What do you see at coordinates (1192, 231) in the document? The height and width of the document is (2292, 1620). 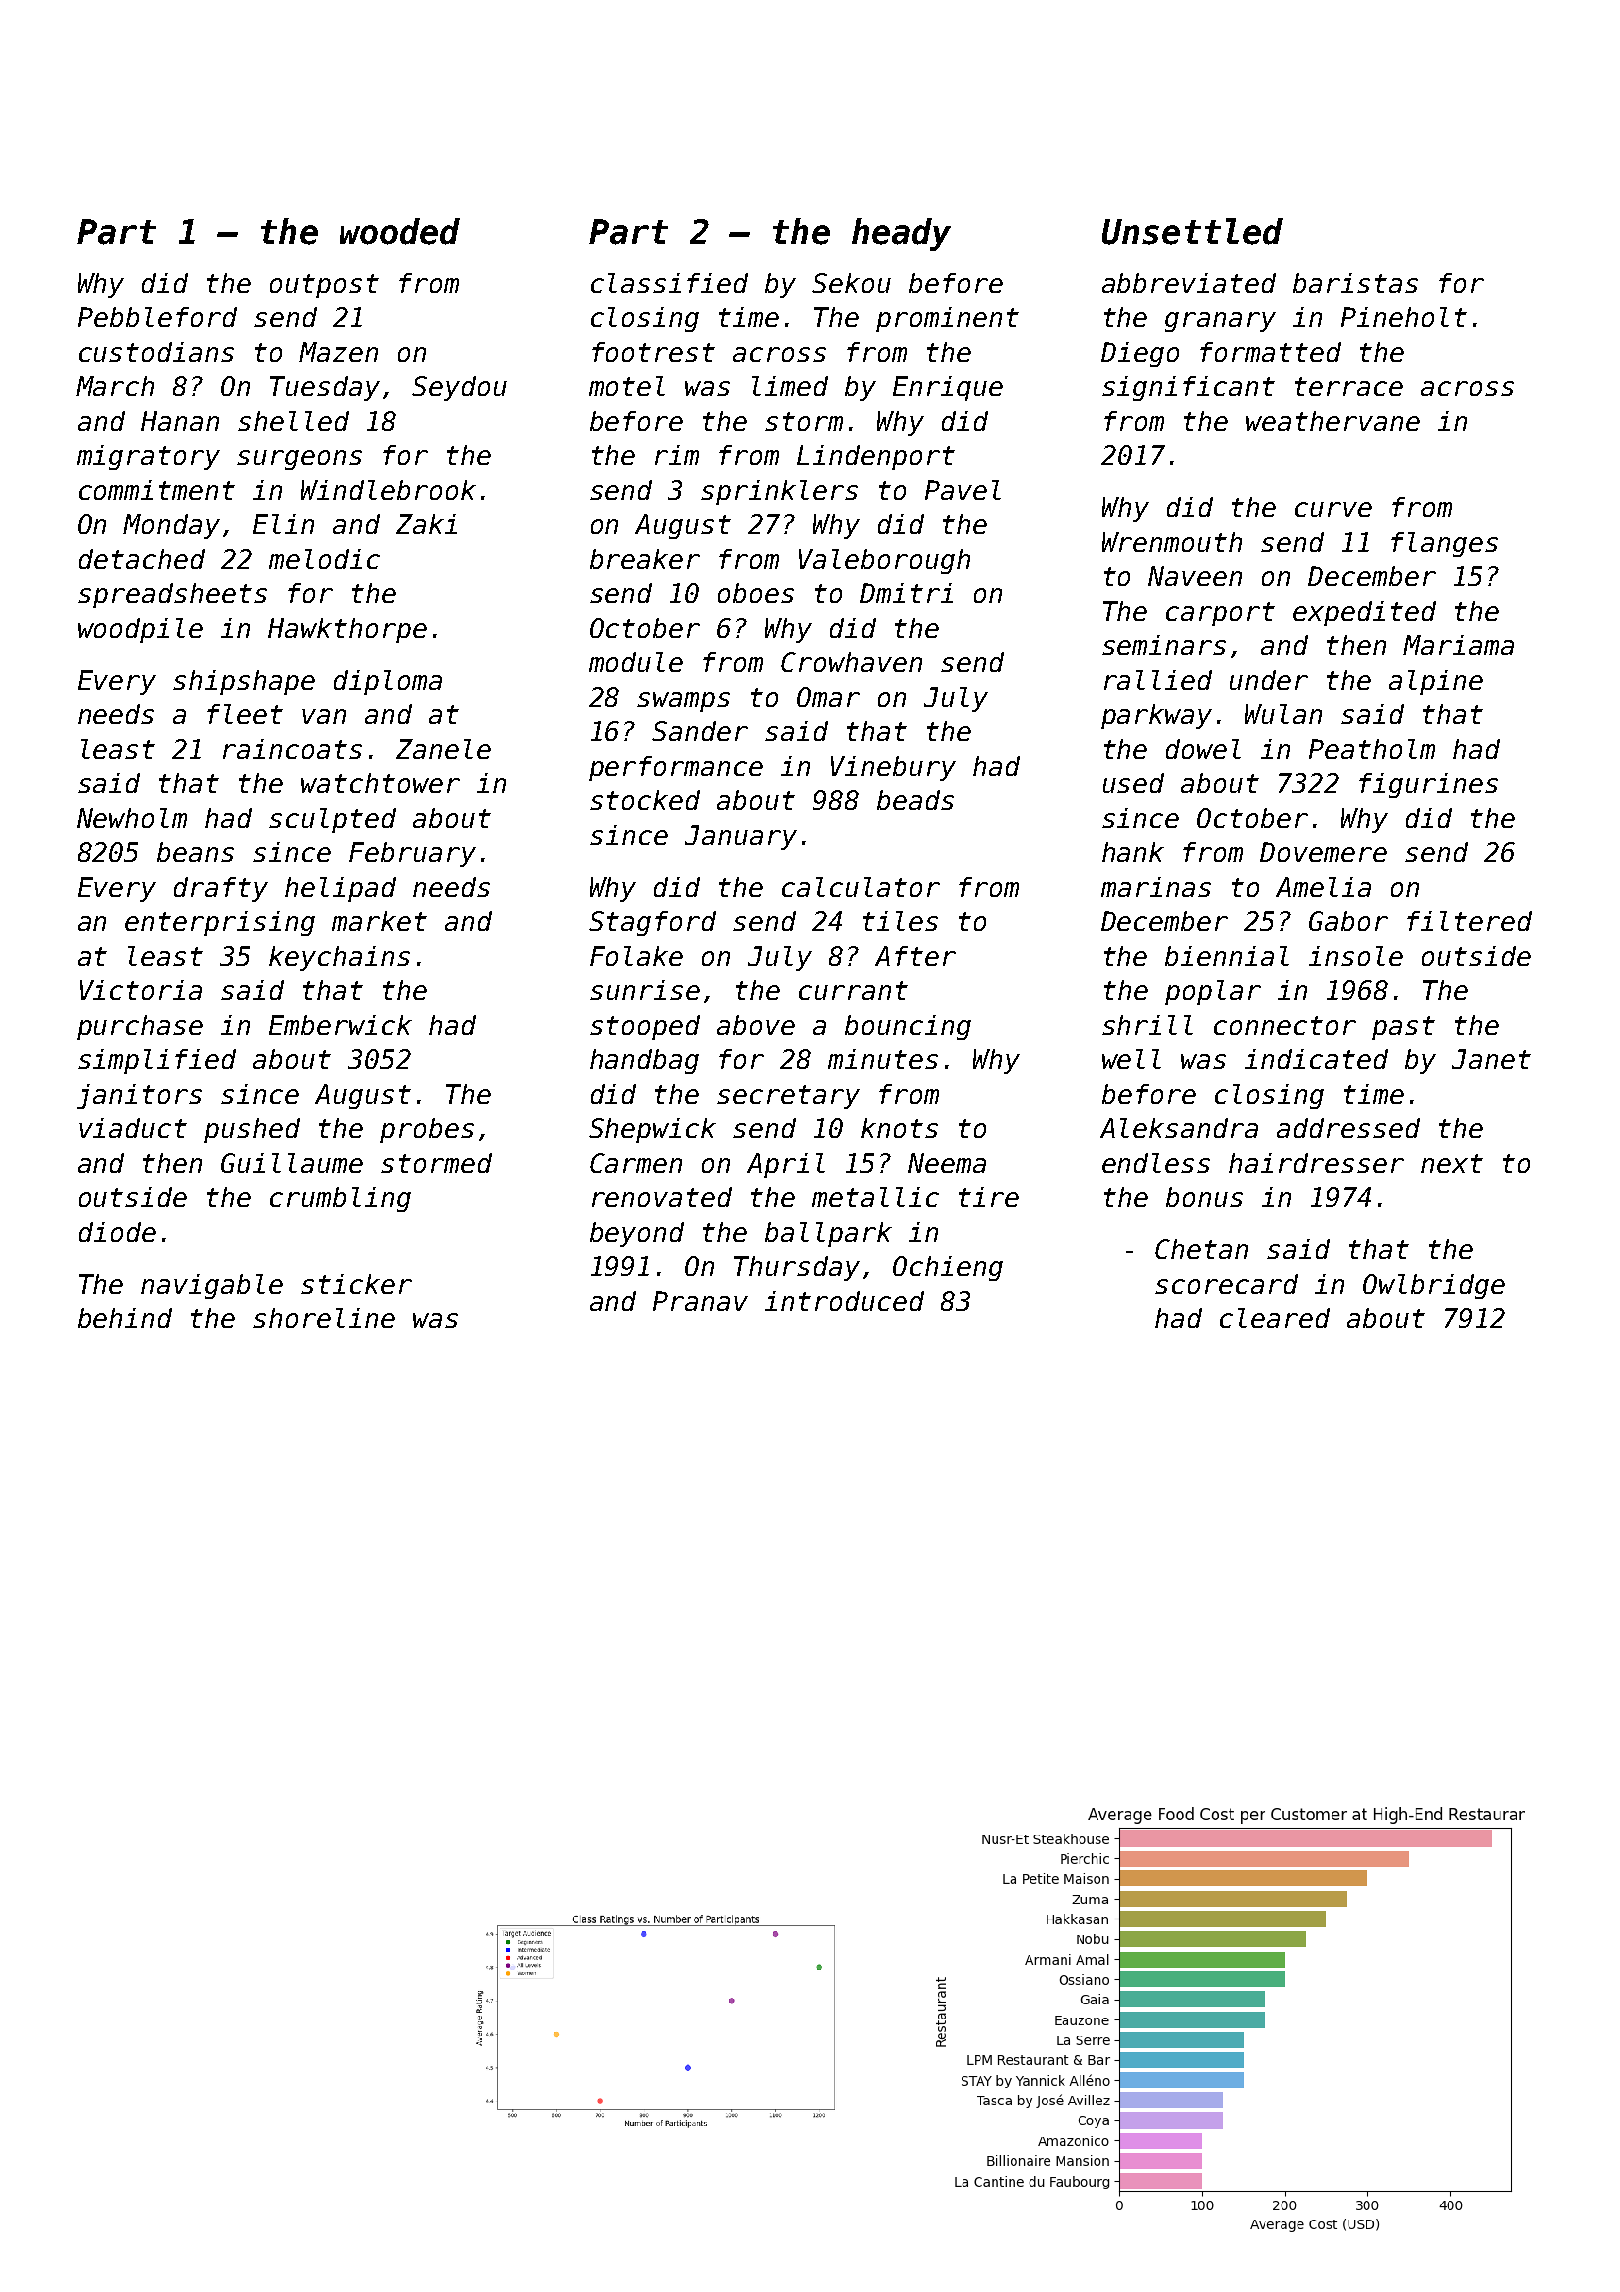 I see `Unsettled` at bounding box center [1192, 231].
